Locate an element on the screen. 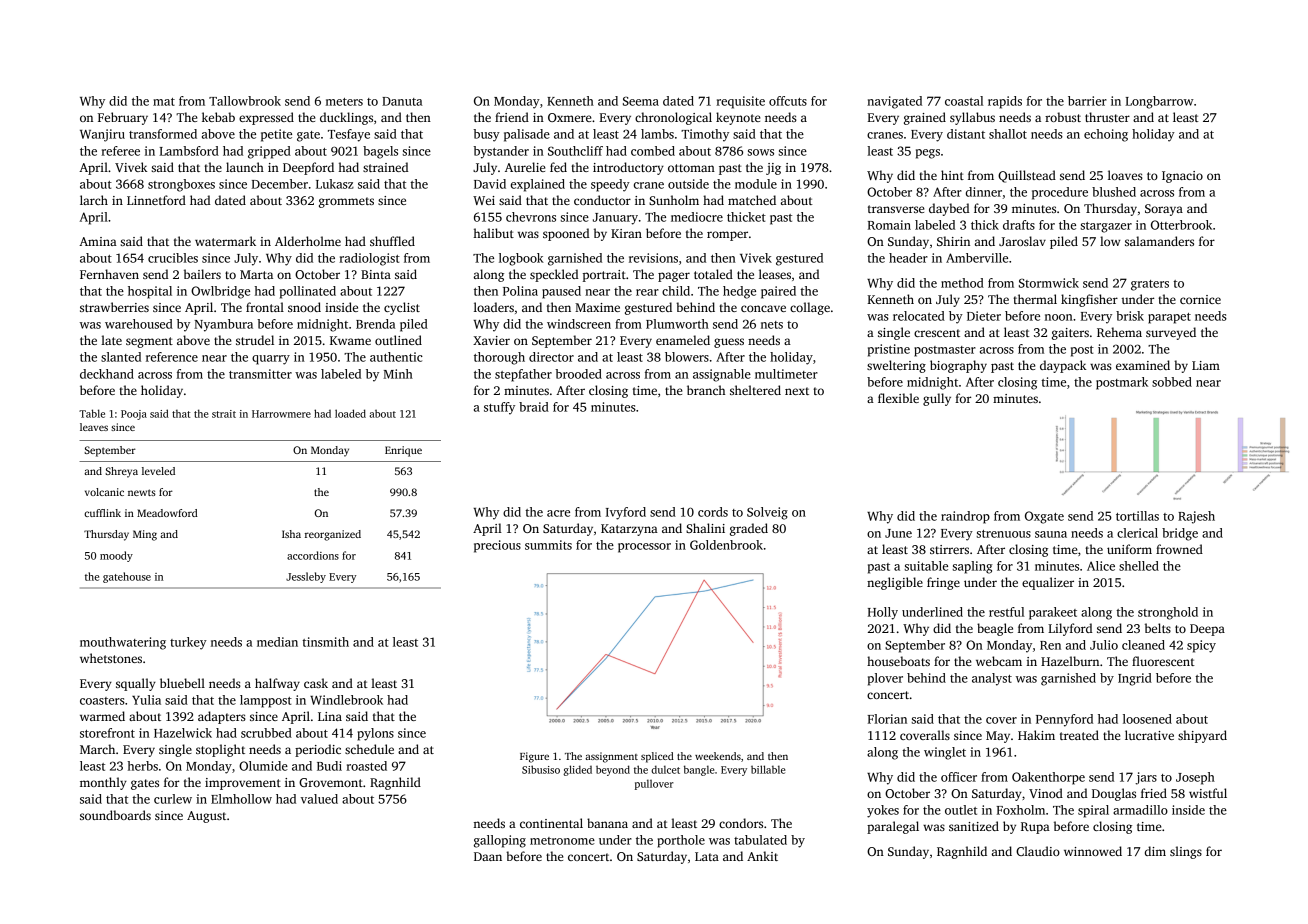 The height and width of the screenshot is (924, 1308). petite is located at coordinates (276, 135).
